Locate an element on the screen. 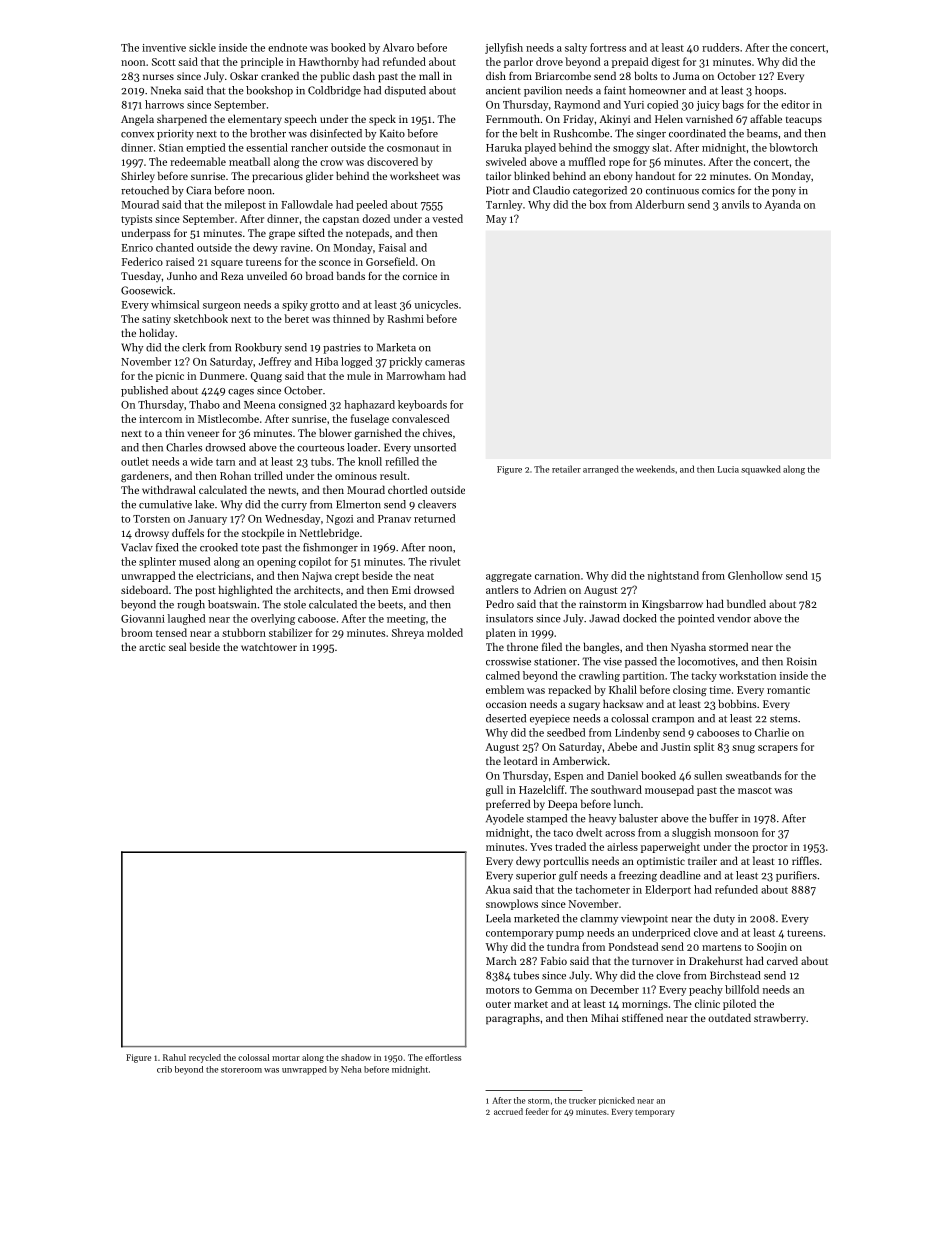 The image size is (952, 1233). nurses is located at coordinates (158, 77).
